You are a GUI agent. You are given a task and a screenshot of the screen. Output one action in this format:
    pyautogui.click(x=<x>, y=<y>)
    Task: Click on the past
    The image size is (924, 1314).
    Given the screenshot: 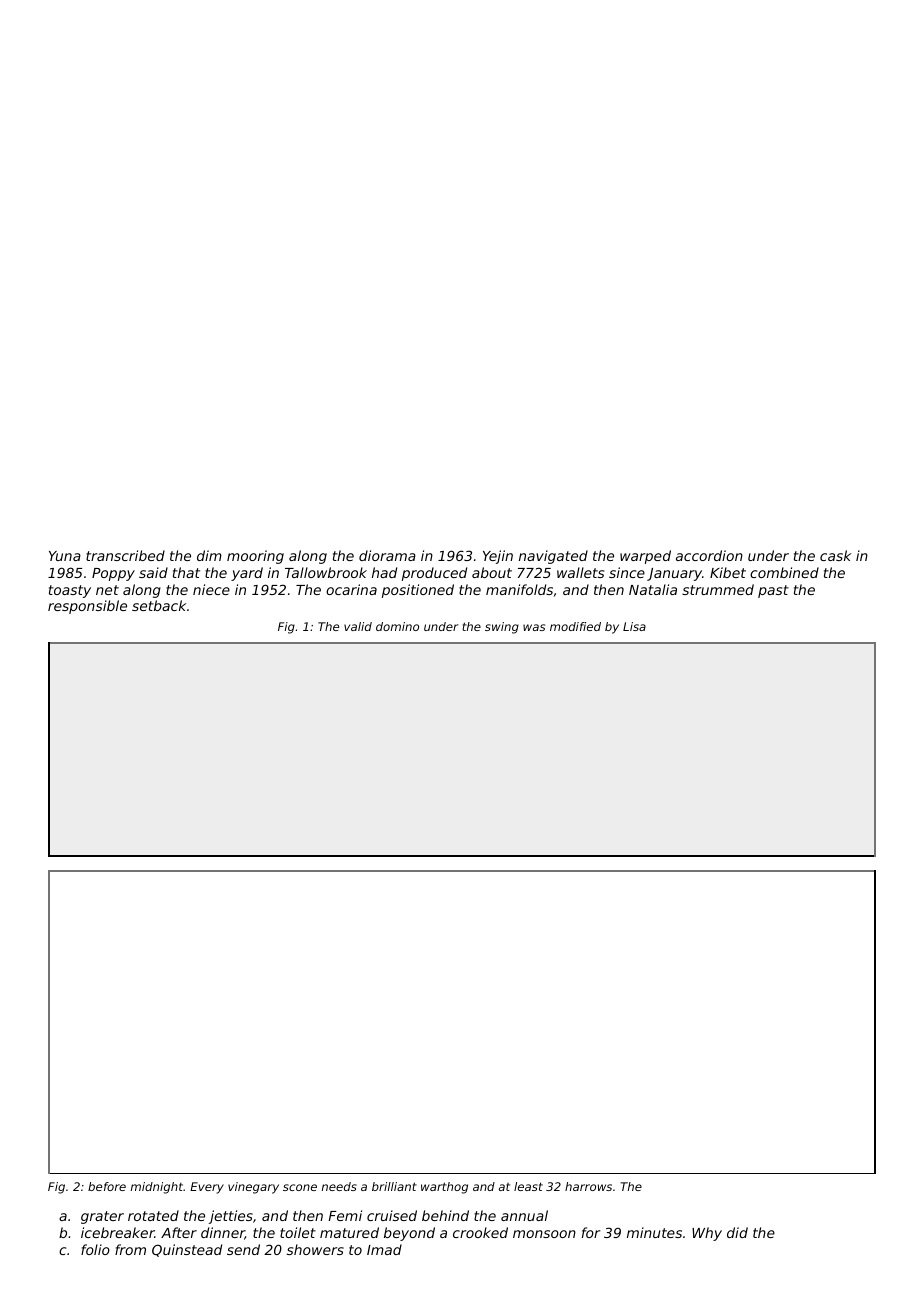 What is the action you would take?
    pyautogui.click(x=773, y=591)
